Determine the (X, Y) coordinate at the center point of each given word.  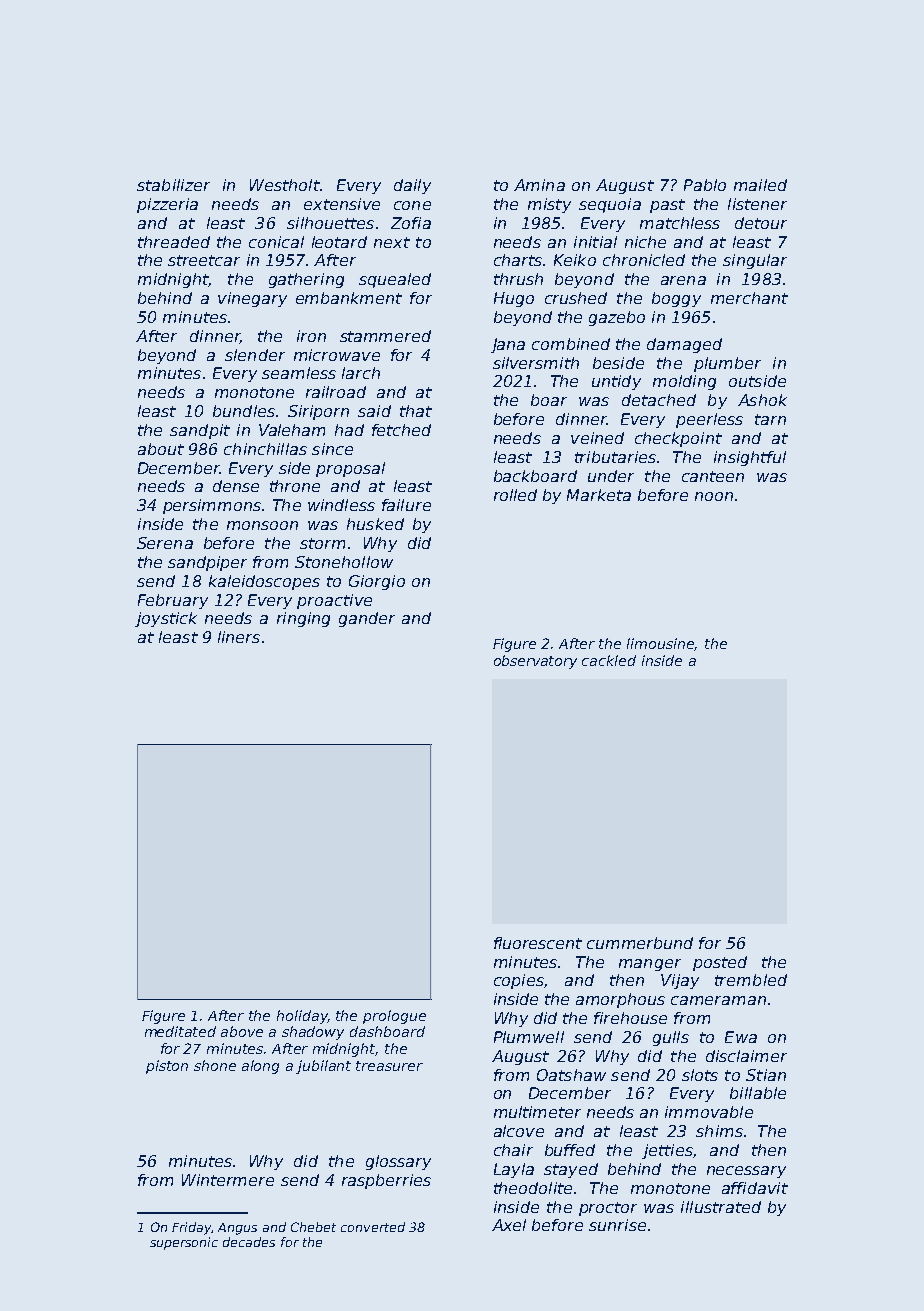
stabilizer (173, 185)
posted (720, 963)
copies (519, 981)
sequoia (610, 205)
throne (295, 486)
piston (167, 1067)
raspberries (386, 1181)
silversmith (536, 363)
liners (239, 637)
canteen (713, 476)
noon (714, 496)
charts (518, 260)
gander (367, 619)
